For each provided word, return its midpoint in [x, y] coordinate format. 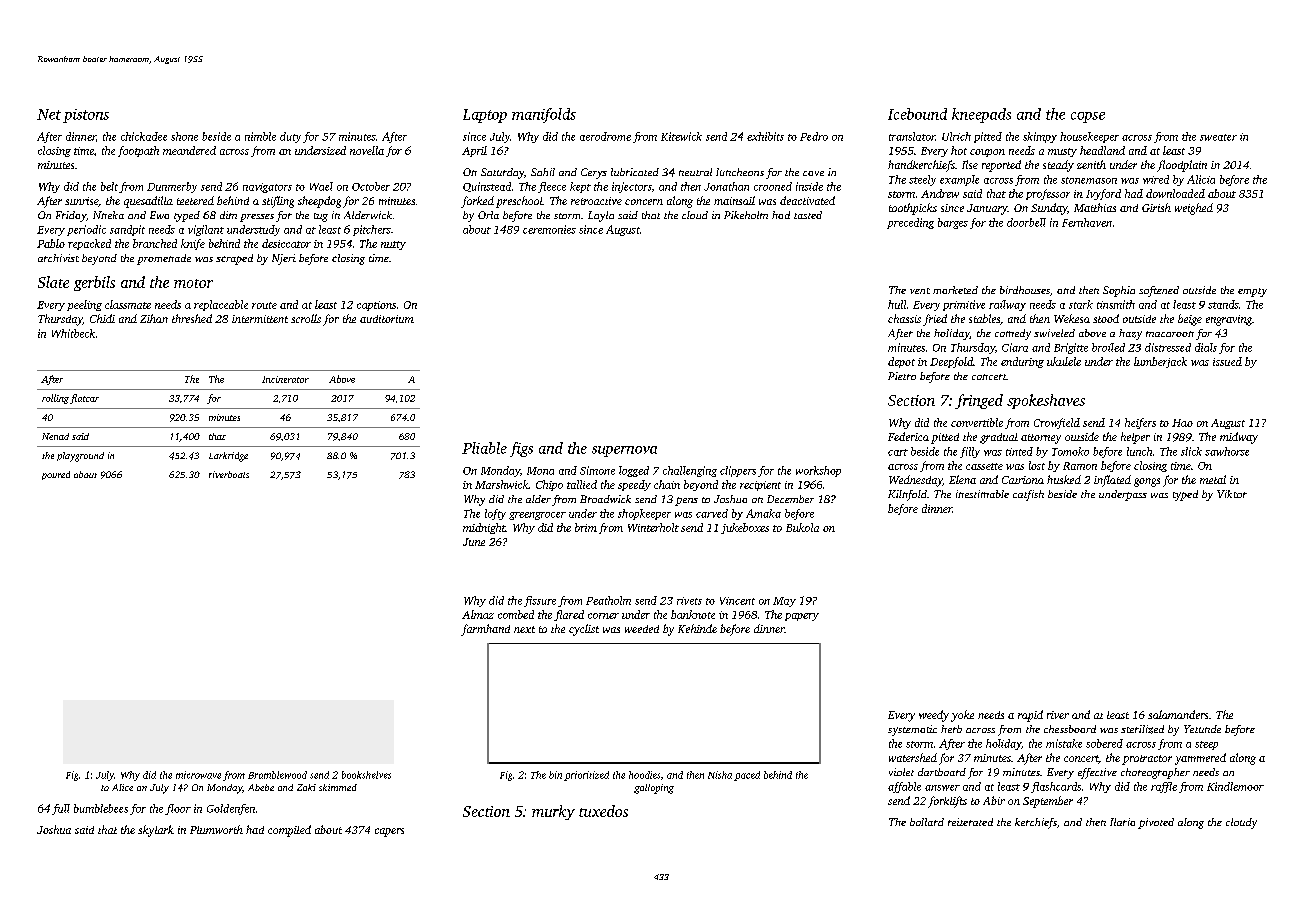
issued [1227, 361]
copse [1088, 117]
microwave [198, 775]
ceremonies [549, 229]
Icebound [917, 114]
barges [953, 223]
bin [555, 775]
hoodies [644, 775]
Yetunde [1202, 729]
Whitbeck [73, 333]
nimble [260, 136]
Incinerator [285, 379]
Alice [122, 787]
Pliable [484, 448]
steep [1206, 745]
